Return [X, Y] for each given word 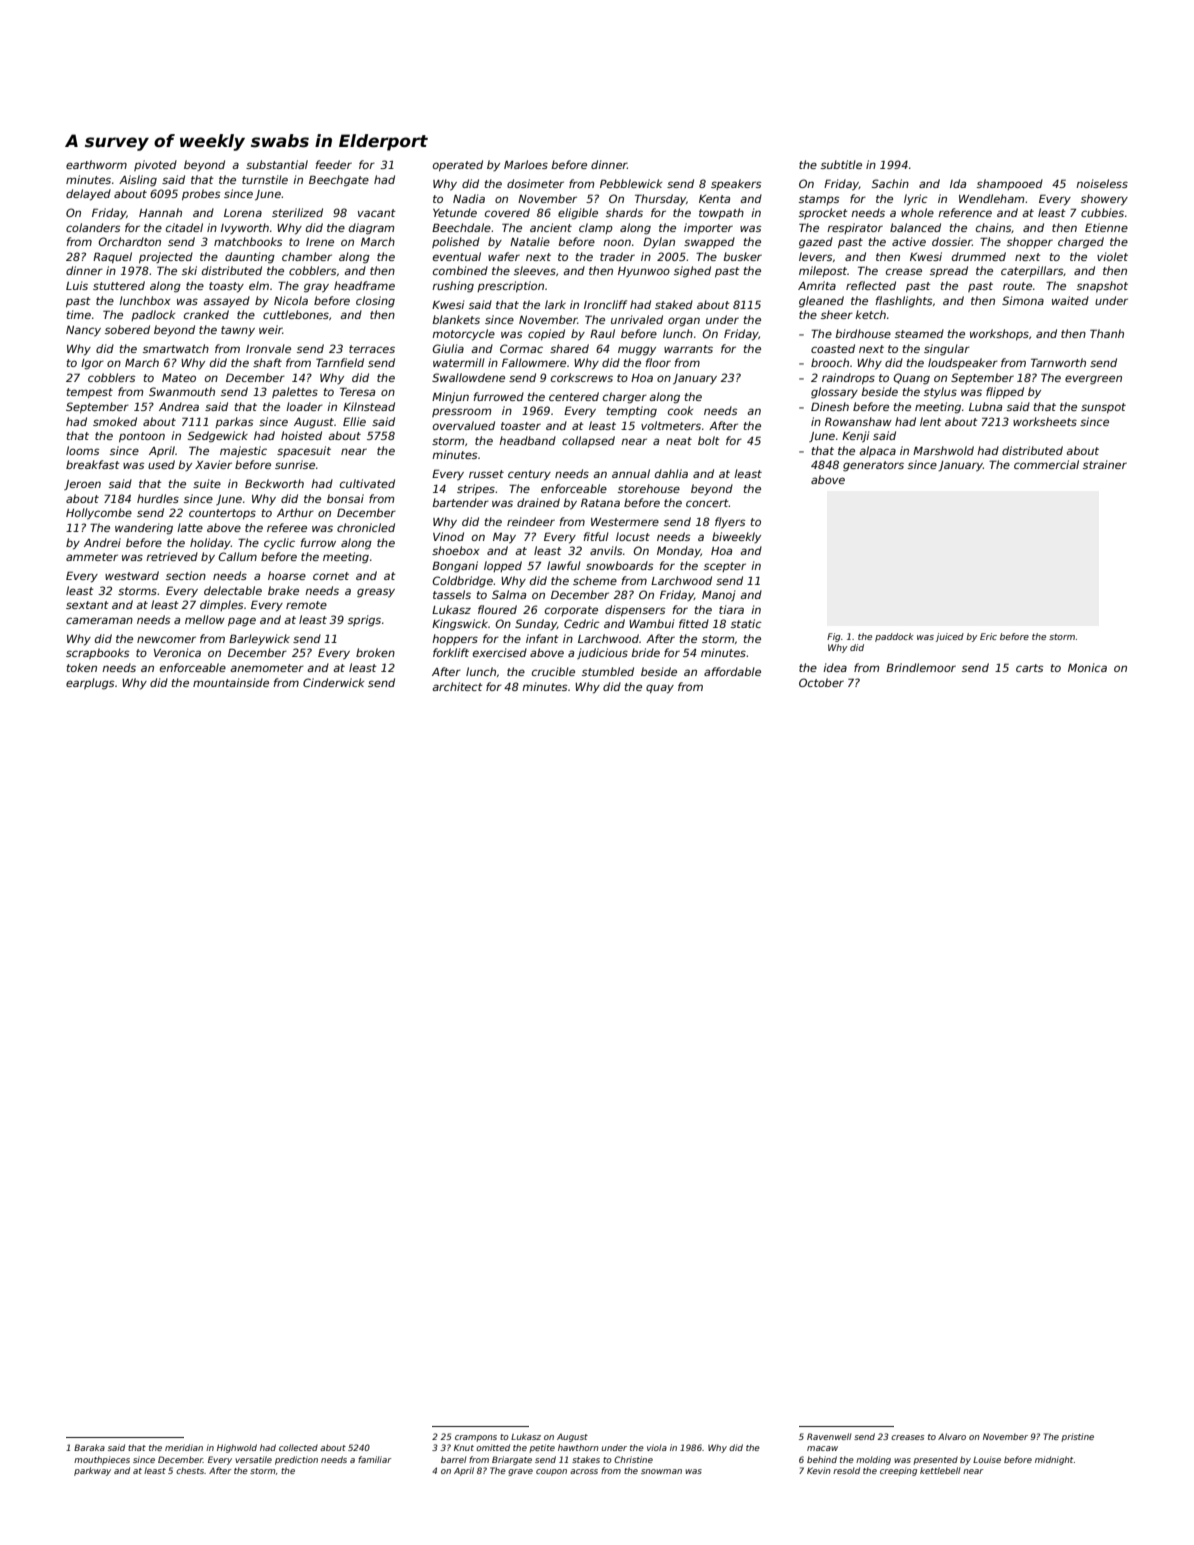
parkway [92, 1471]
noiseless [1102, 183]
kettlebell [940, 1470]
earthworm [96, 164]
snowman [661, 1471]
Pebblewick [631, 183]
